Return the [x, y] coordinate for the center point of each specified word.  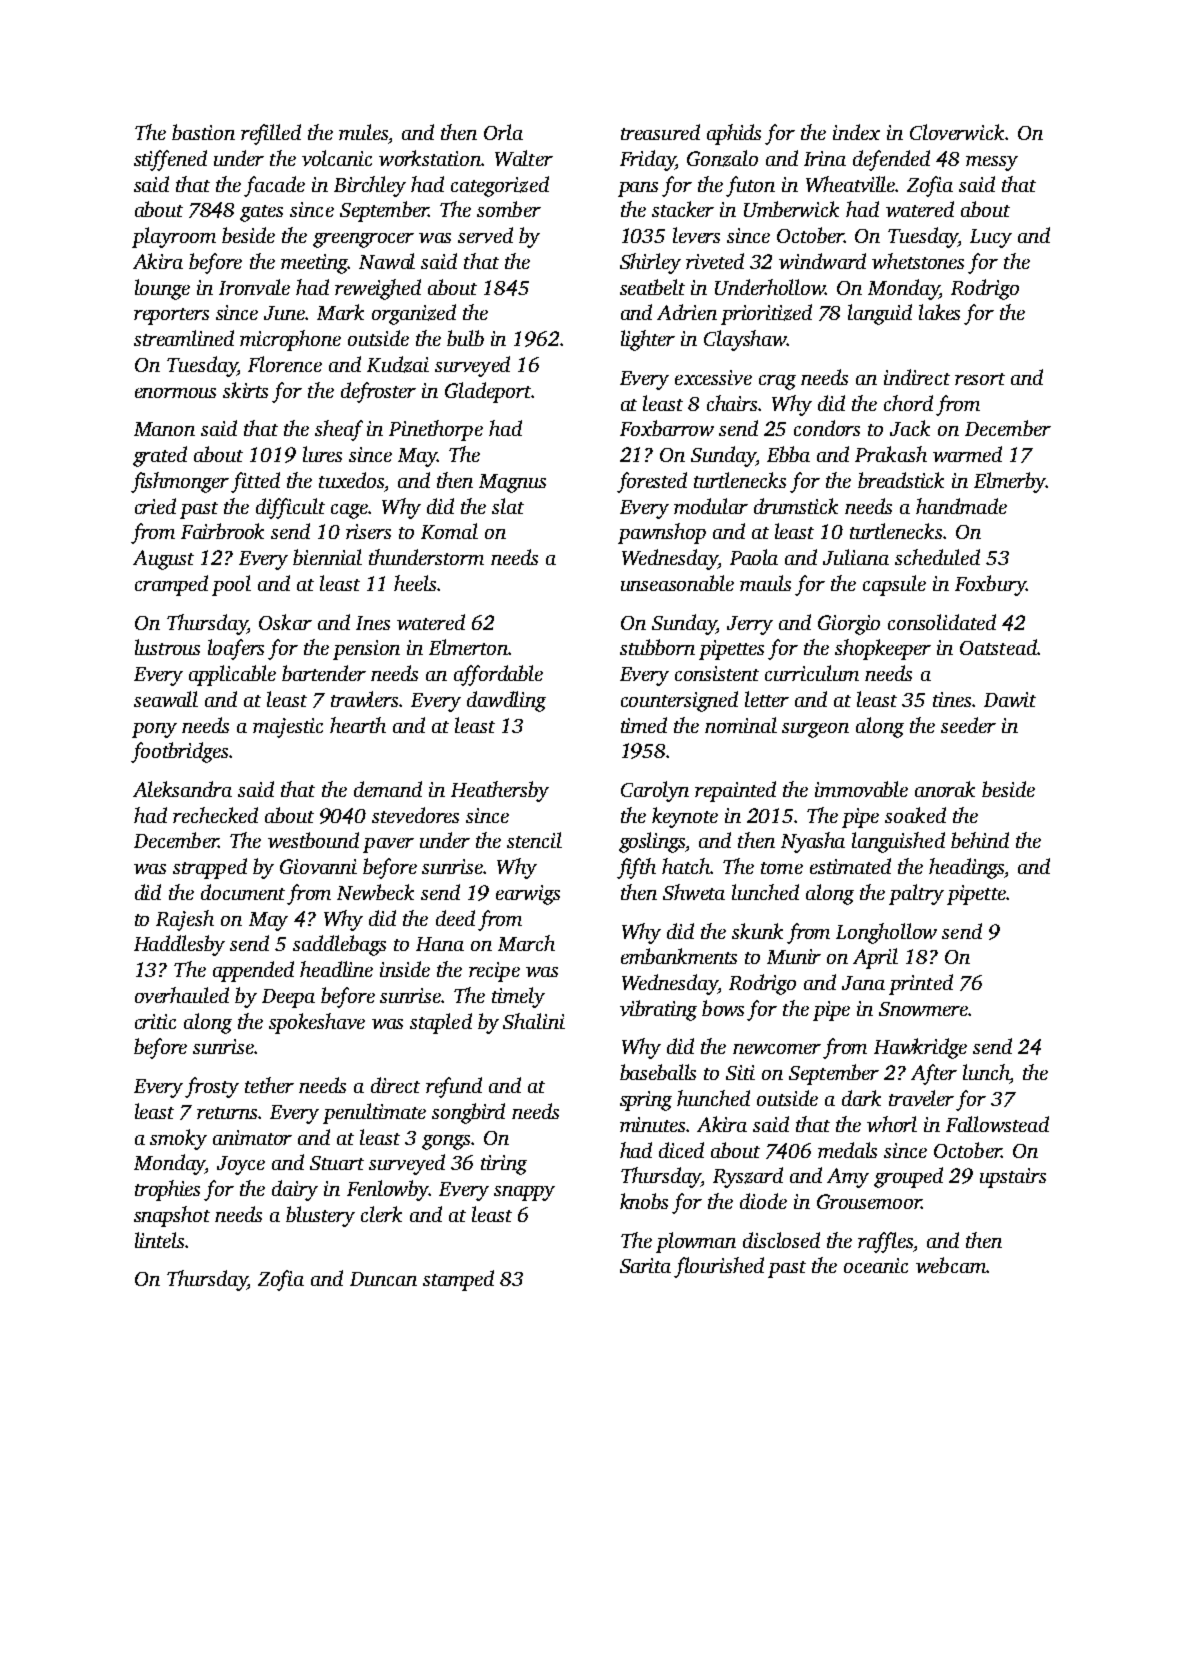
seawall [166, 699]
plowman [696, 1242]
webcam [951, 1265]
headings [966, 868]
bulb [465, 338]
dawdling [506, 701]
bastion [203, 132]
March [526, 943]
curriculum [812, 673]
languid [880, 314]
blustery [320, 1216]
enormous [175, 393]
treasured [660, 132]
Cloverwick [957, 132]
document [243, 892]
